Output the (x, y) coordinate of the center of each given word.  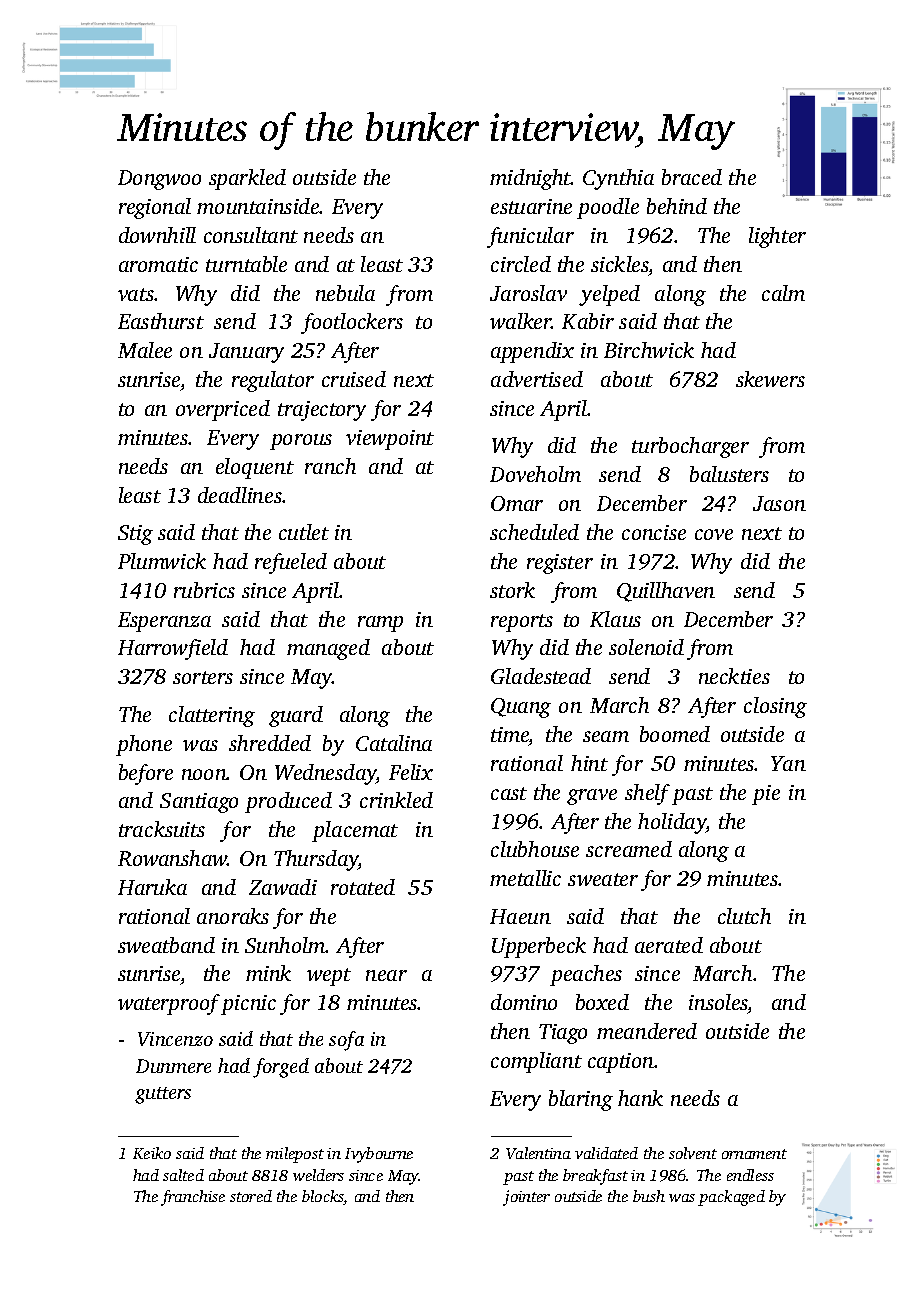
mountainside (258, 206)
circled (521, 264)
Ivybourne (379, 1155)
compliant (536, 1062)
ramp (380, 624)
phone (144, 745)
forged (281, 1068)
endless (750, 1175)
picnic (248, 1005)
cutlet (304, 532)
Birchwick (649, 350)
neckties (734, 676)
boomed (675, 734)
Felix (411, 772)
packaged (731, 1198)
